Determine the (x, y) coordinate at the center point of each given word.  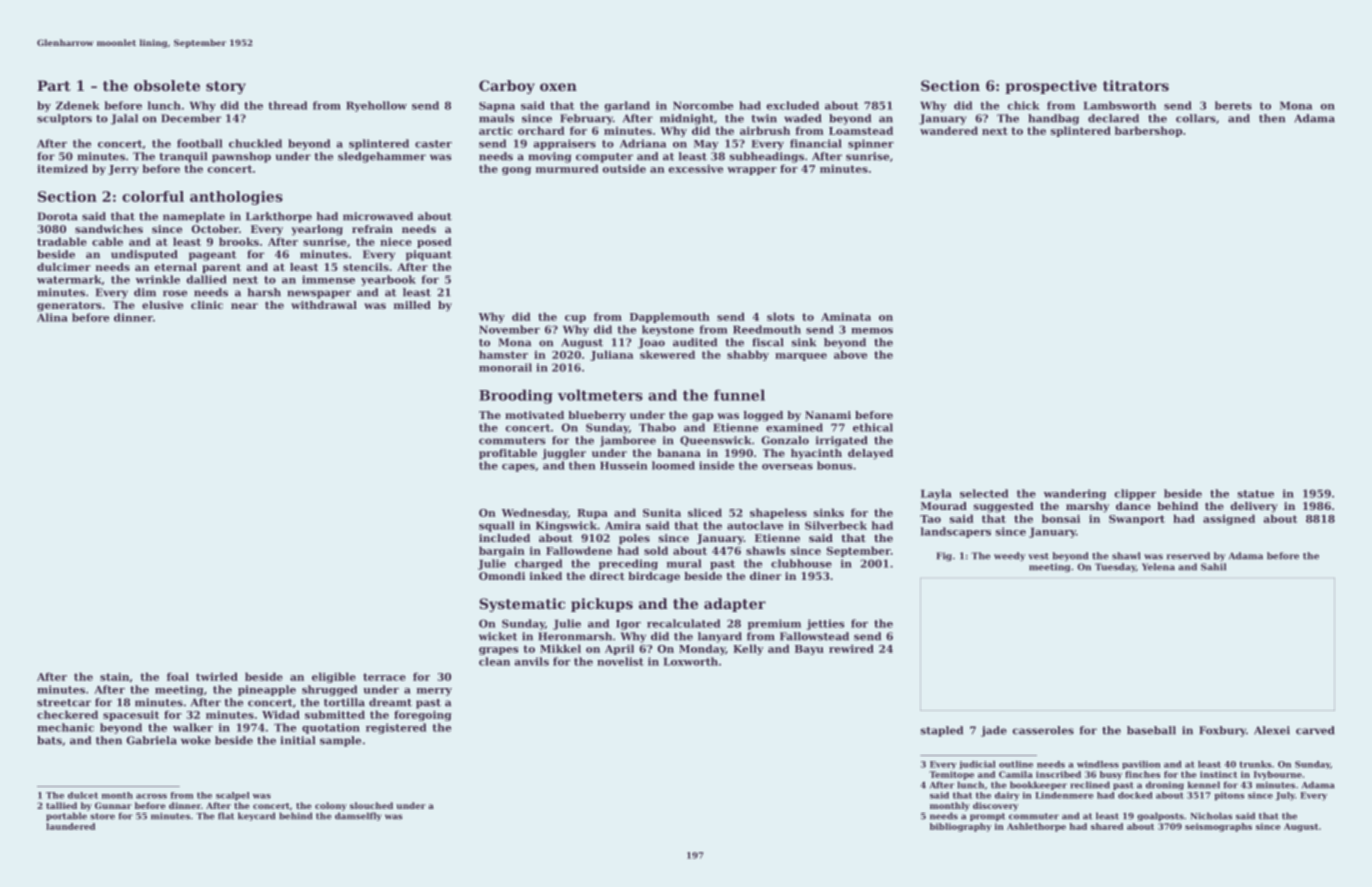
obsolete (167, 85)
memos (872, 331)
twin (764, 118)
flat (226, 816)
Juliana (612, 355)
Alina (52, 317)
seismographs (1218, 827)
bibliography (961, 827)
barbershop (1148, 131)
